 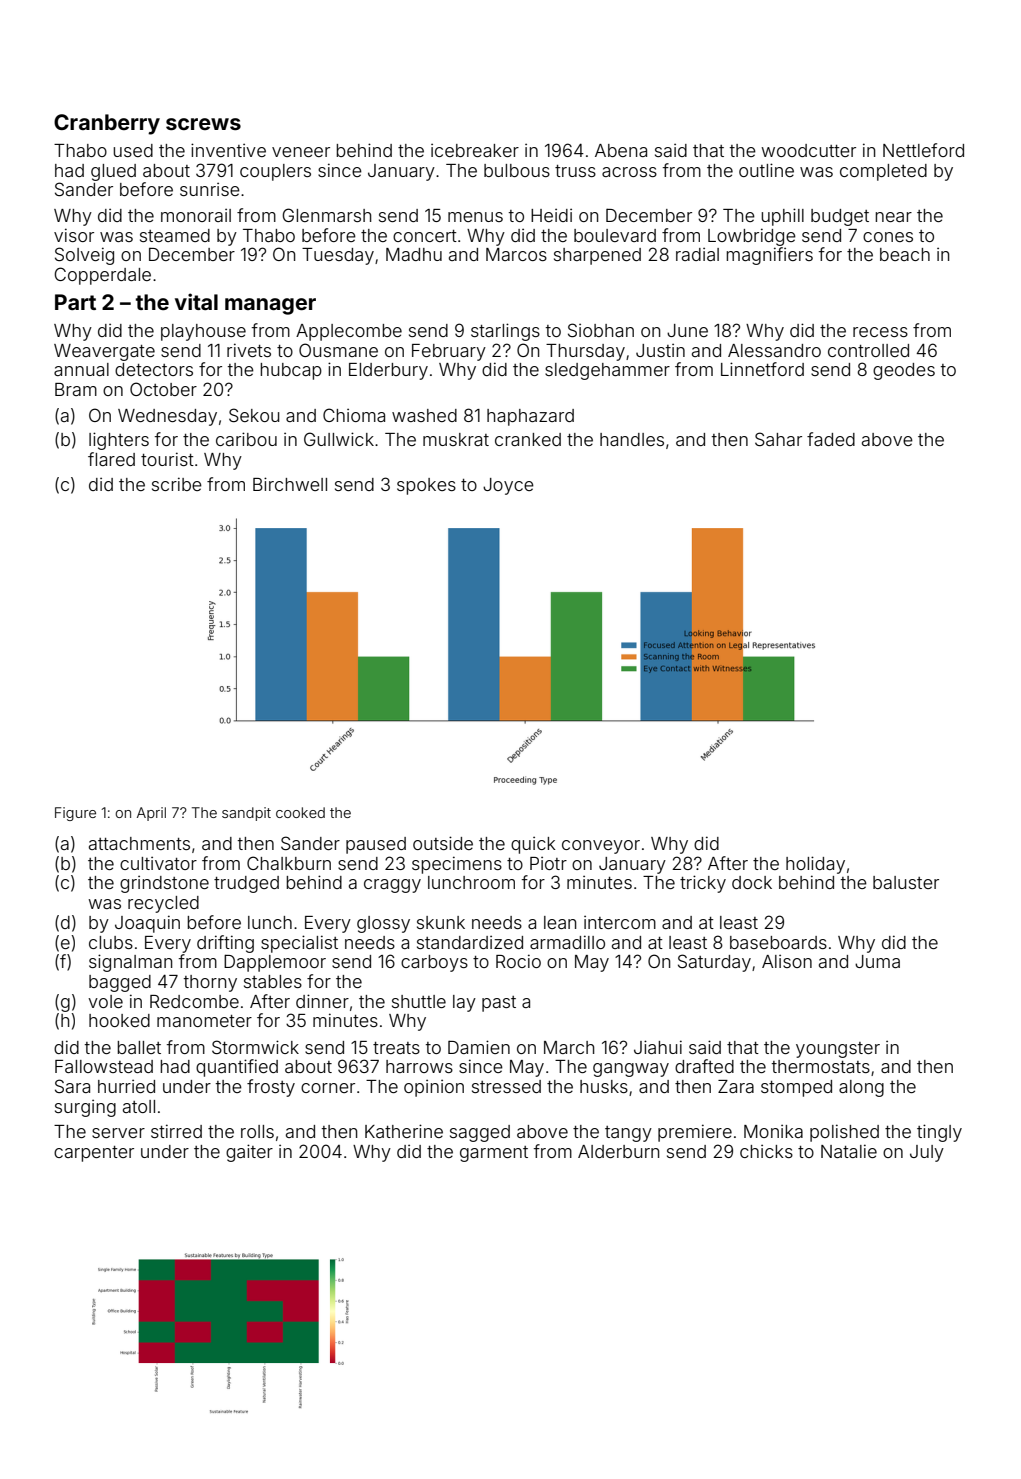 What do you see at coordinates (177, 484) in the screenshot?
I see `scribe` at bounding box center [177, 484].
